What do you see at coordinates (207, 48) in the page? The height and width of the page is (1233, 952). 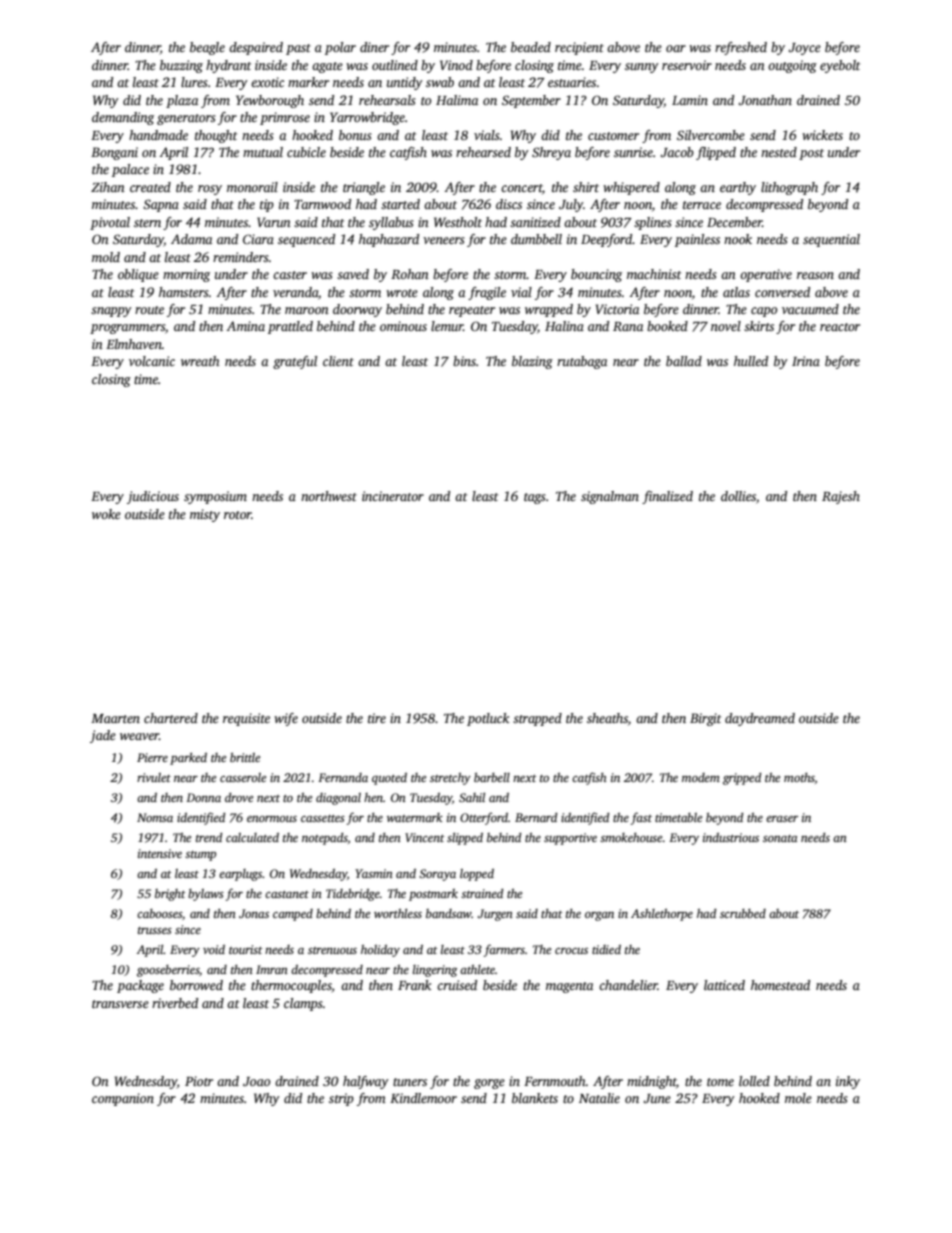 I see `beagle` at bounding box center [207, 48].
